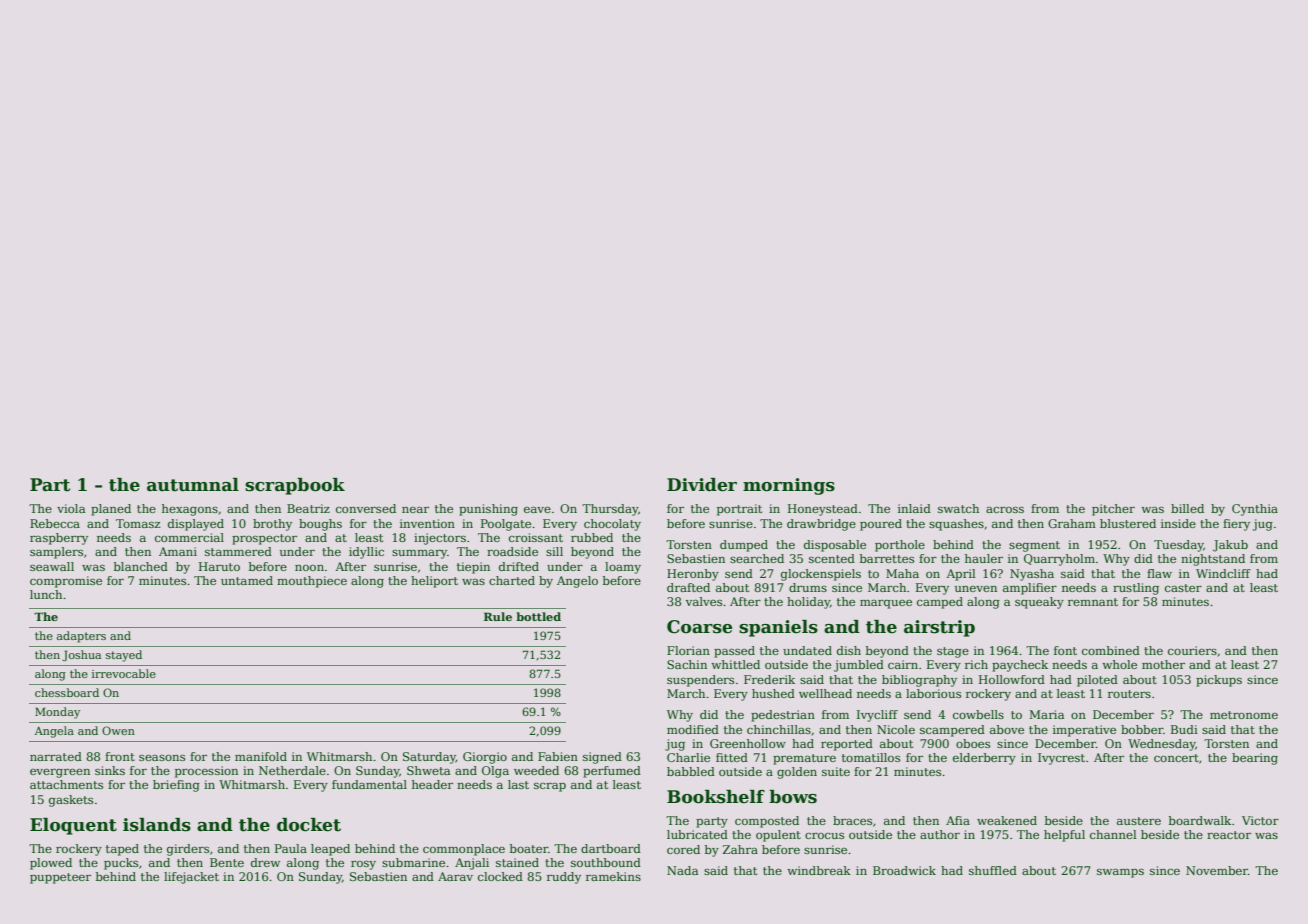  What do you see at coordinates (193, 485) in the screenshot?
I see `autumnal` at bounding box center [193, 485].
